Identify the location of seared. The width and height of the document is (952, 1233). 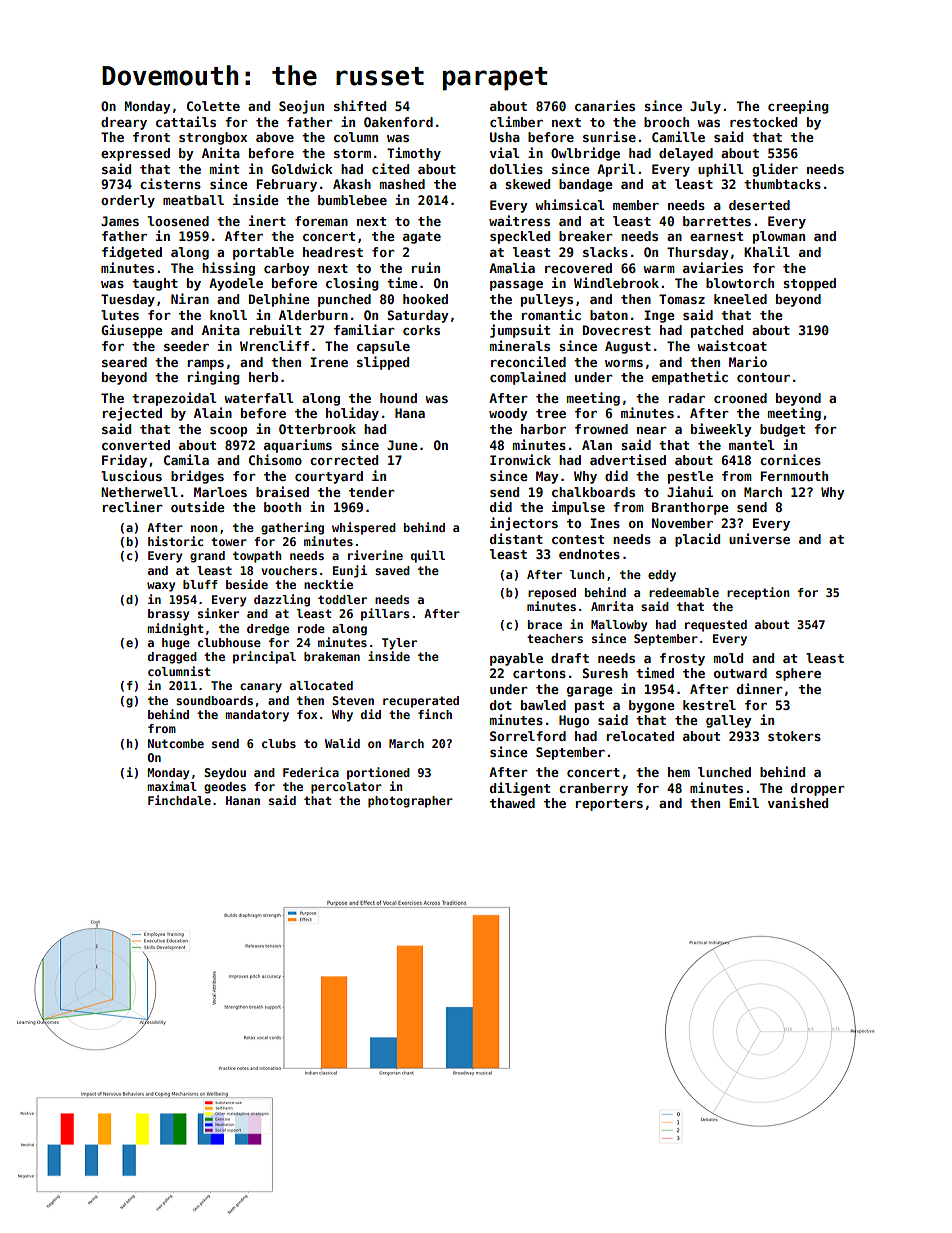
(124, 362).
